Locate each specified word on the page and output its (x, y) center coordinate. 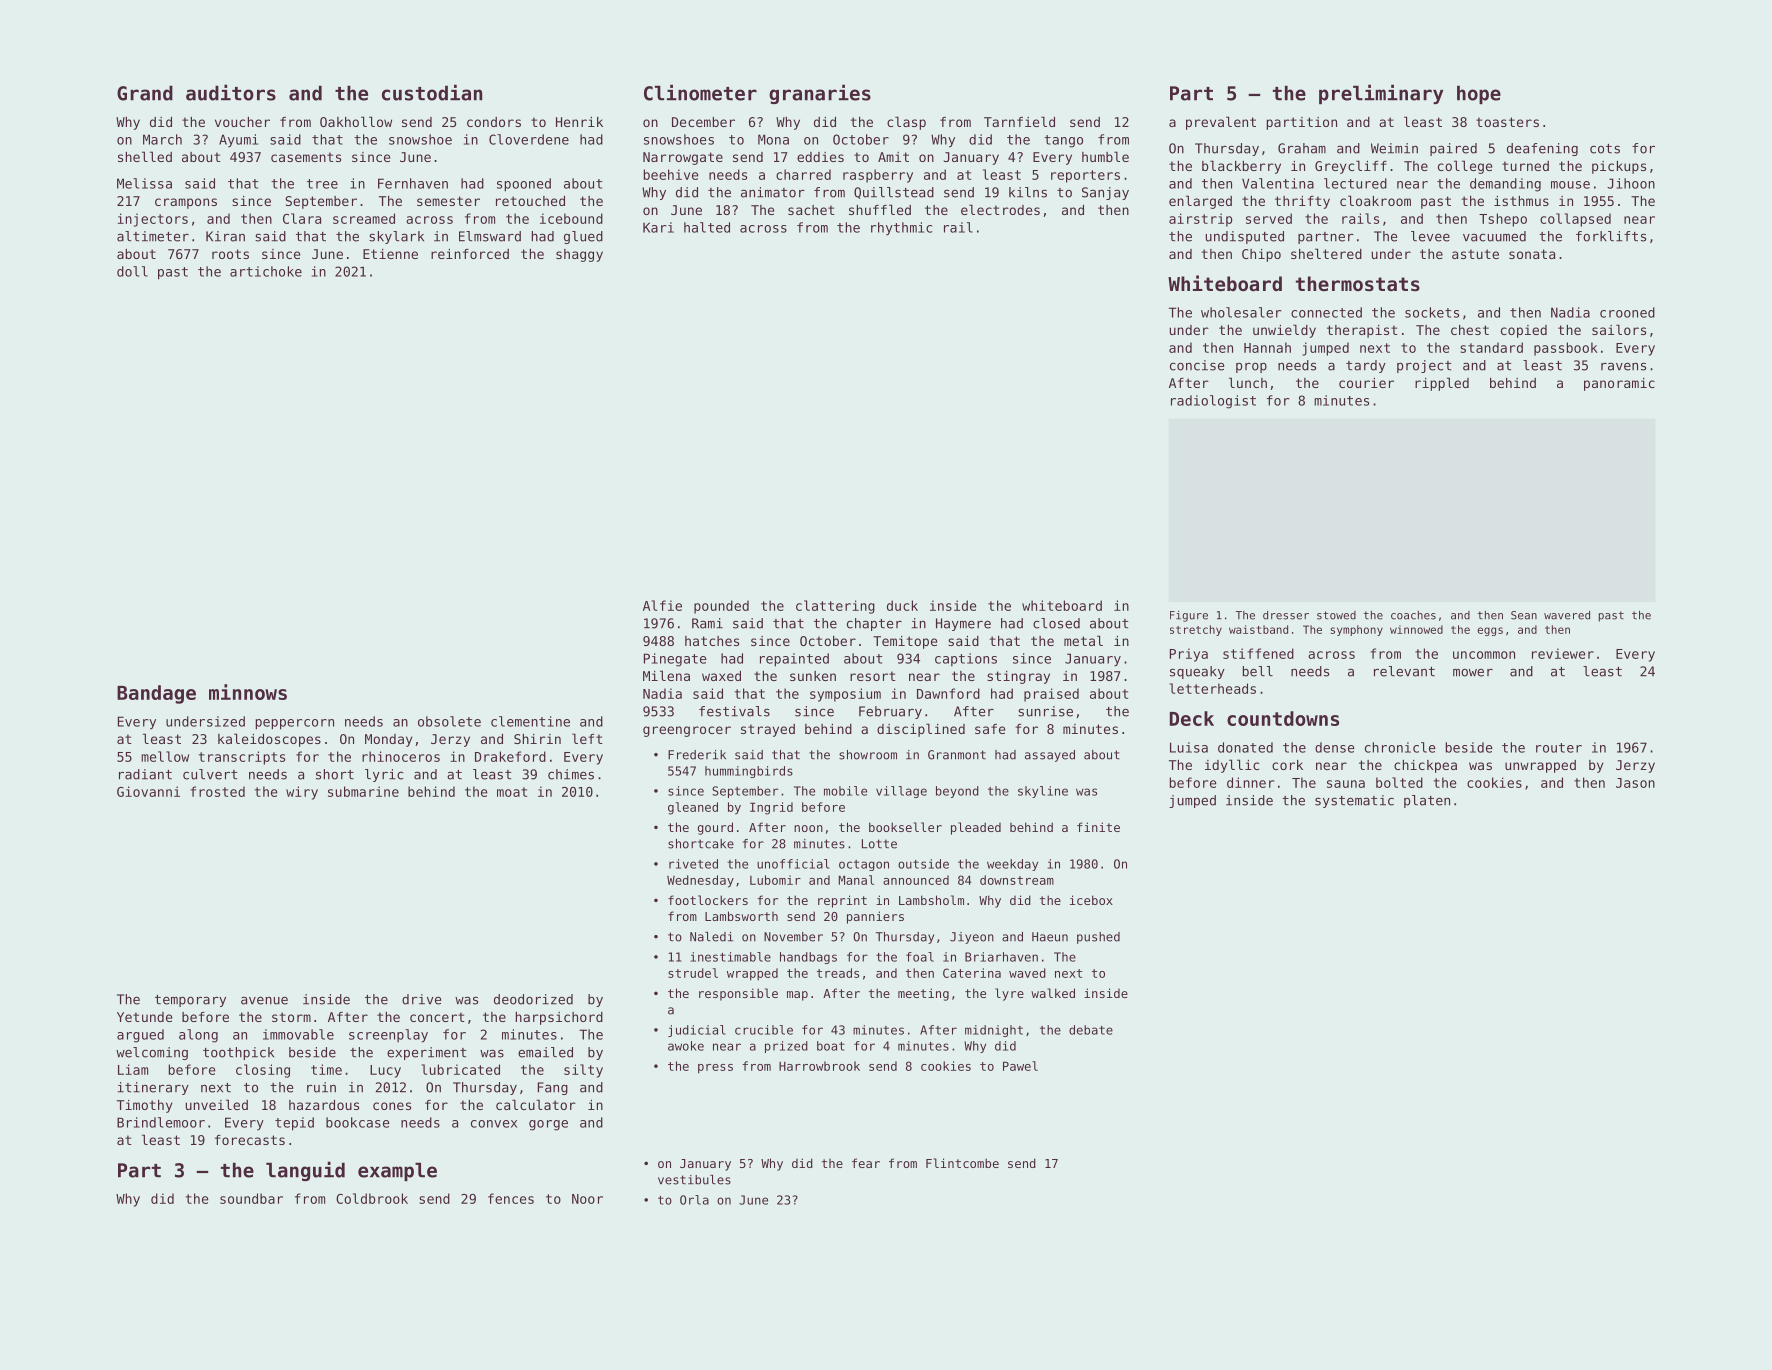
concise (1197, 365)
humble (1105, 156)
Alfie (662, 605)
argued (140, 1036)
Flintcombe (962, 1163)
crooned (1627, 312)
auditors (231, 92)
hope (1479, 94)
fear (866, 1163)
